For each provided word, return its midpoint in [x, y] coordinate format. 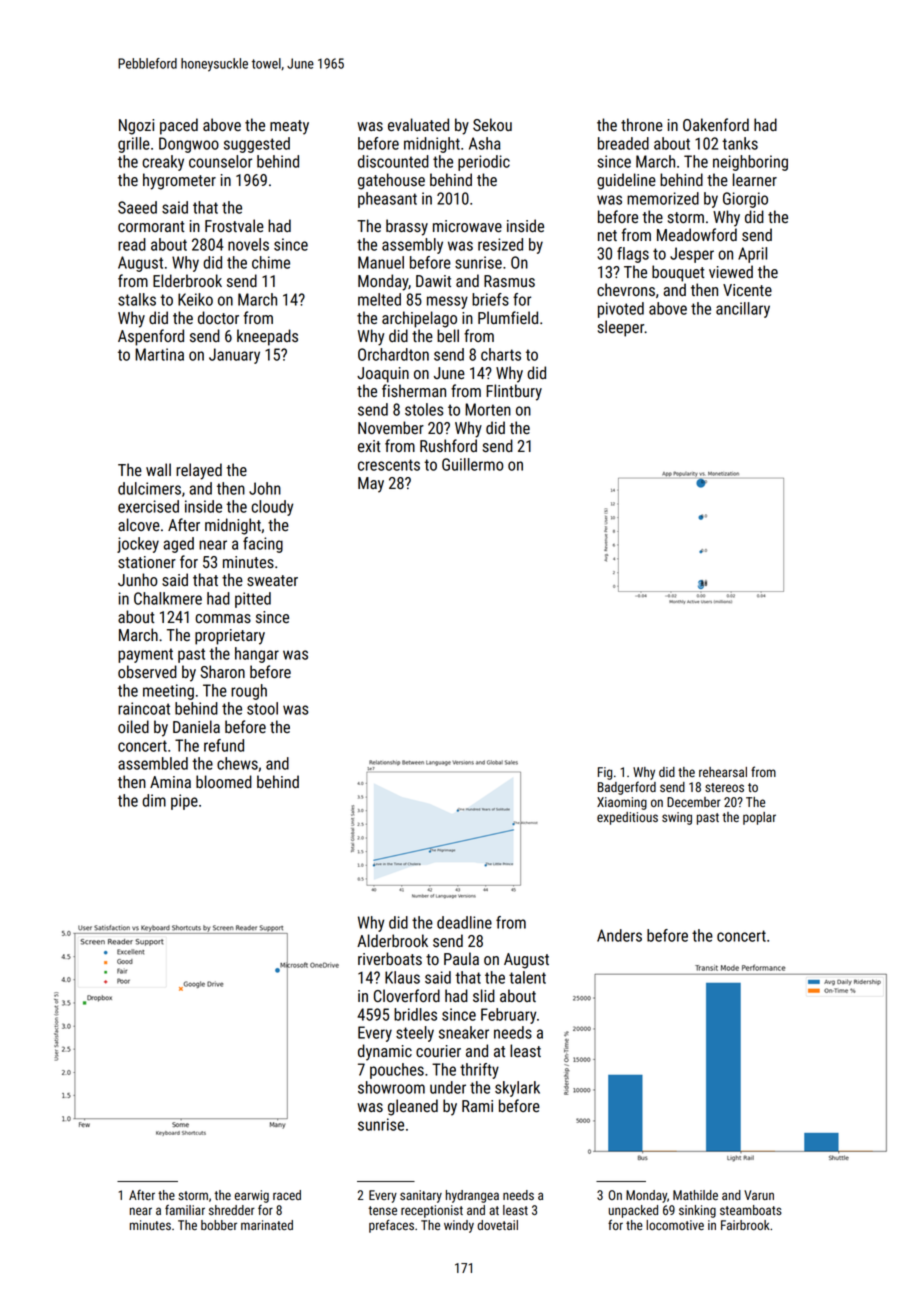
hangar [257, 655]
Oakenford [716, 125]
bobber [219, 1225]
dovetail [497, 1225]
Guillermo [472, 464]
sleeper [621, 328]
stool [262, 708]
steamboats [751, 1210]
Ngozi [136, 127]
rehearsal [723, 772]
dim [154, 800]
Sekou [492, 125]
